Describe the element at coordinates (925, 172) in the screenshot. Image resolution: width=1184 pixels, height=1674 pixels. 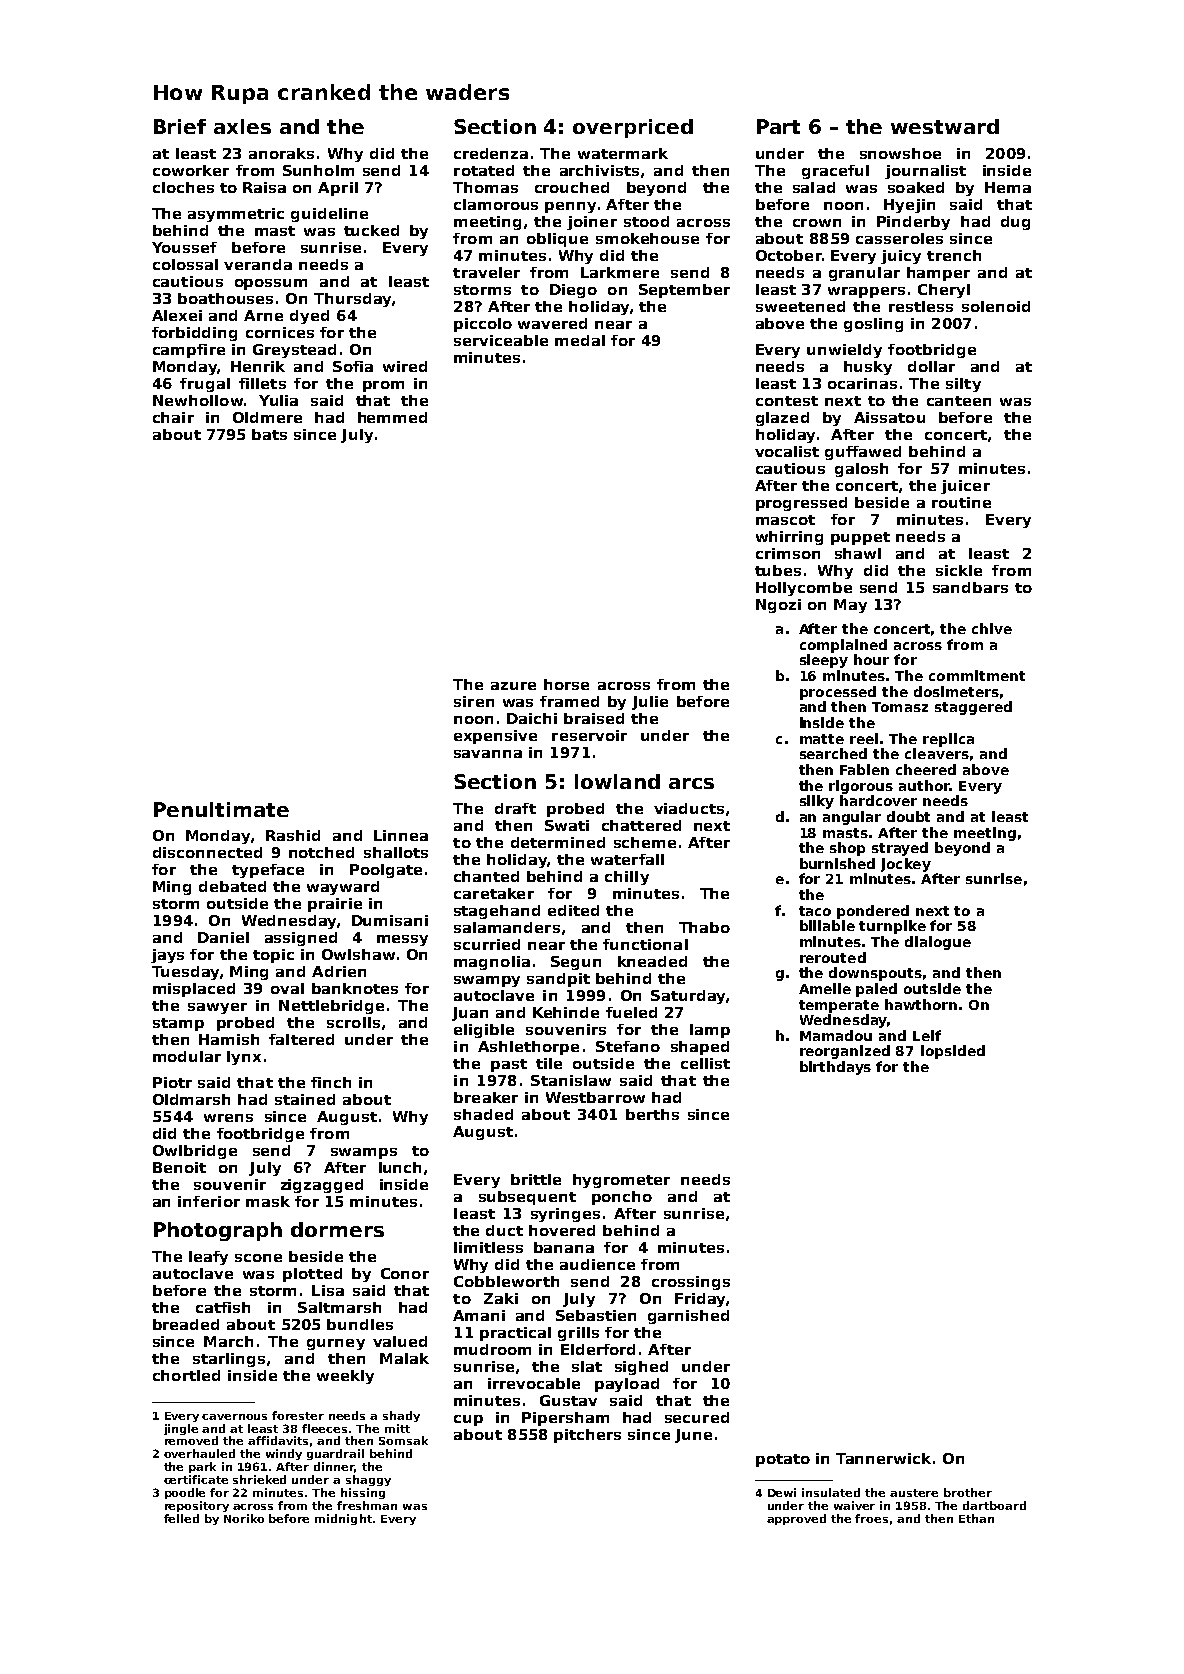
I see `journalist` at that location.
